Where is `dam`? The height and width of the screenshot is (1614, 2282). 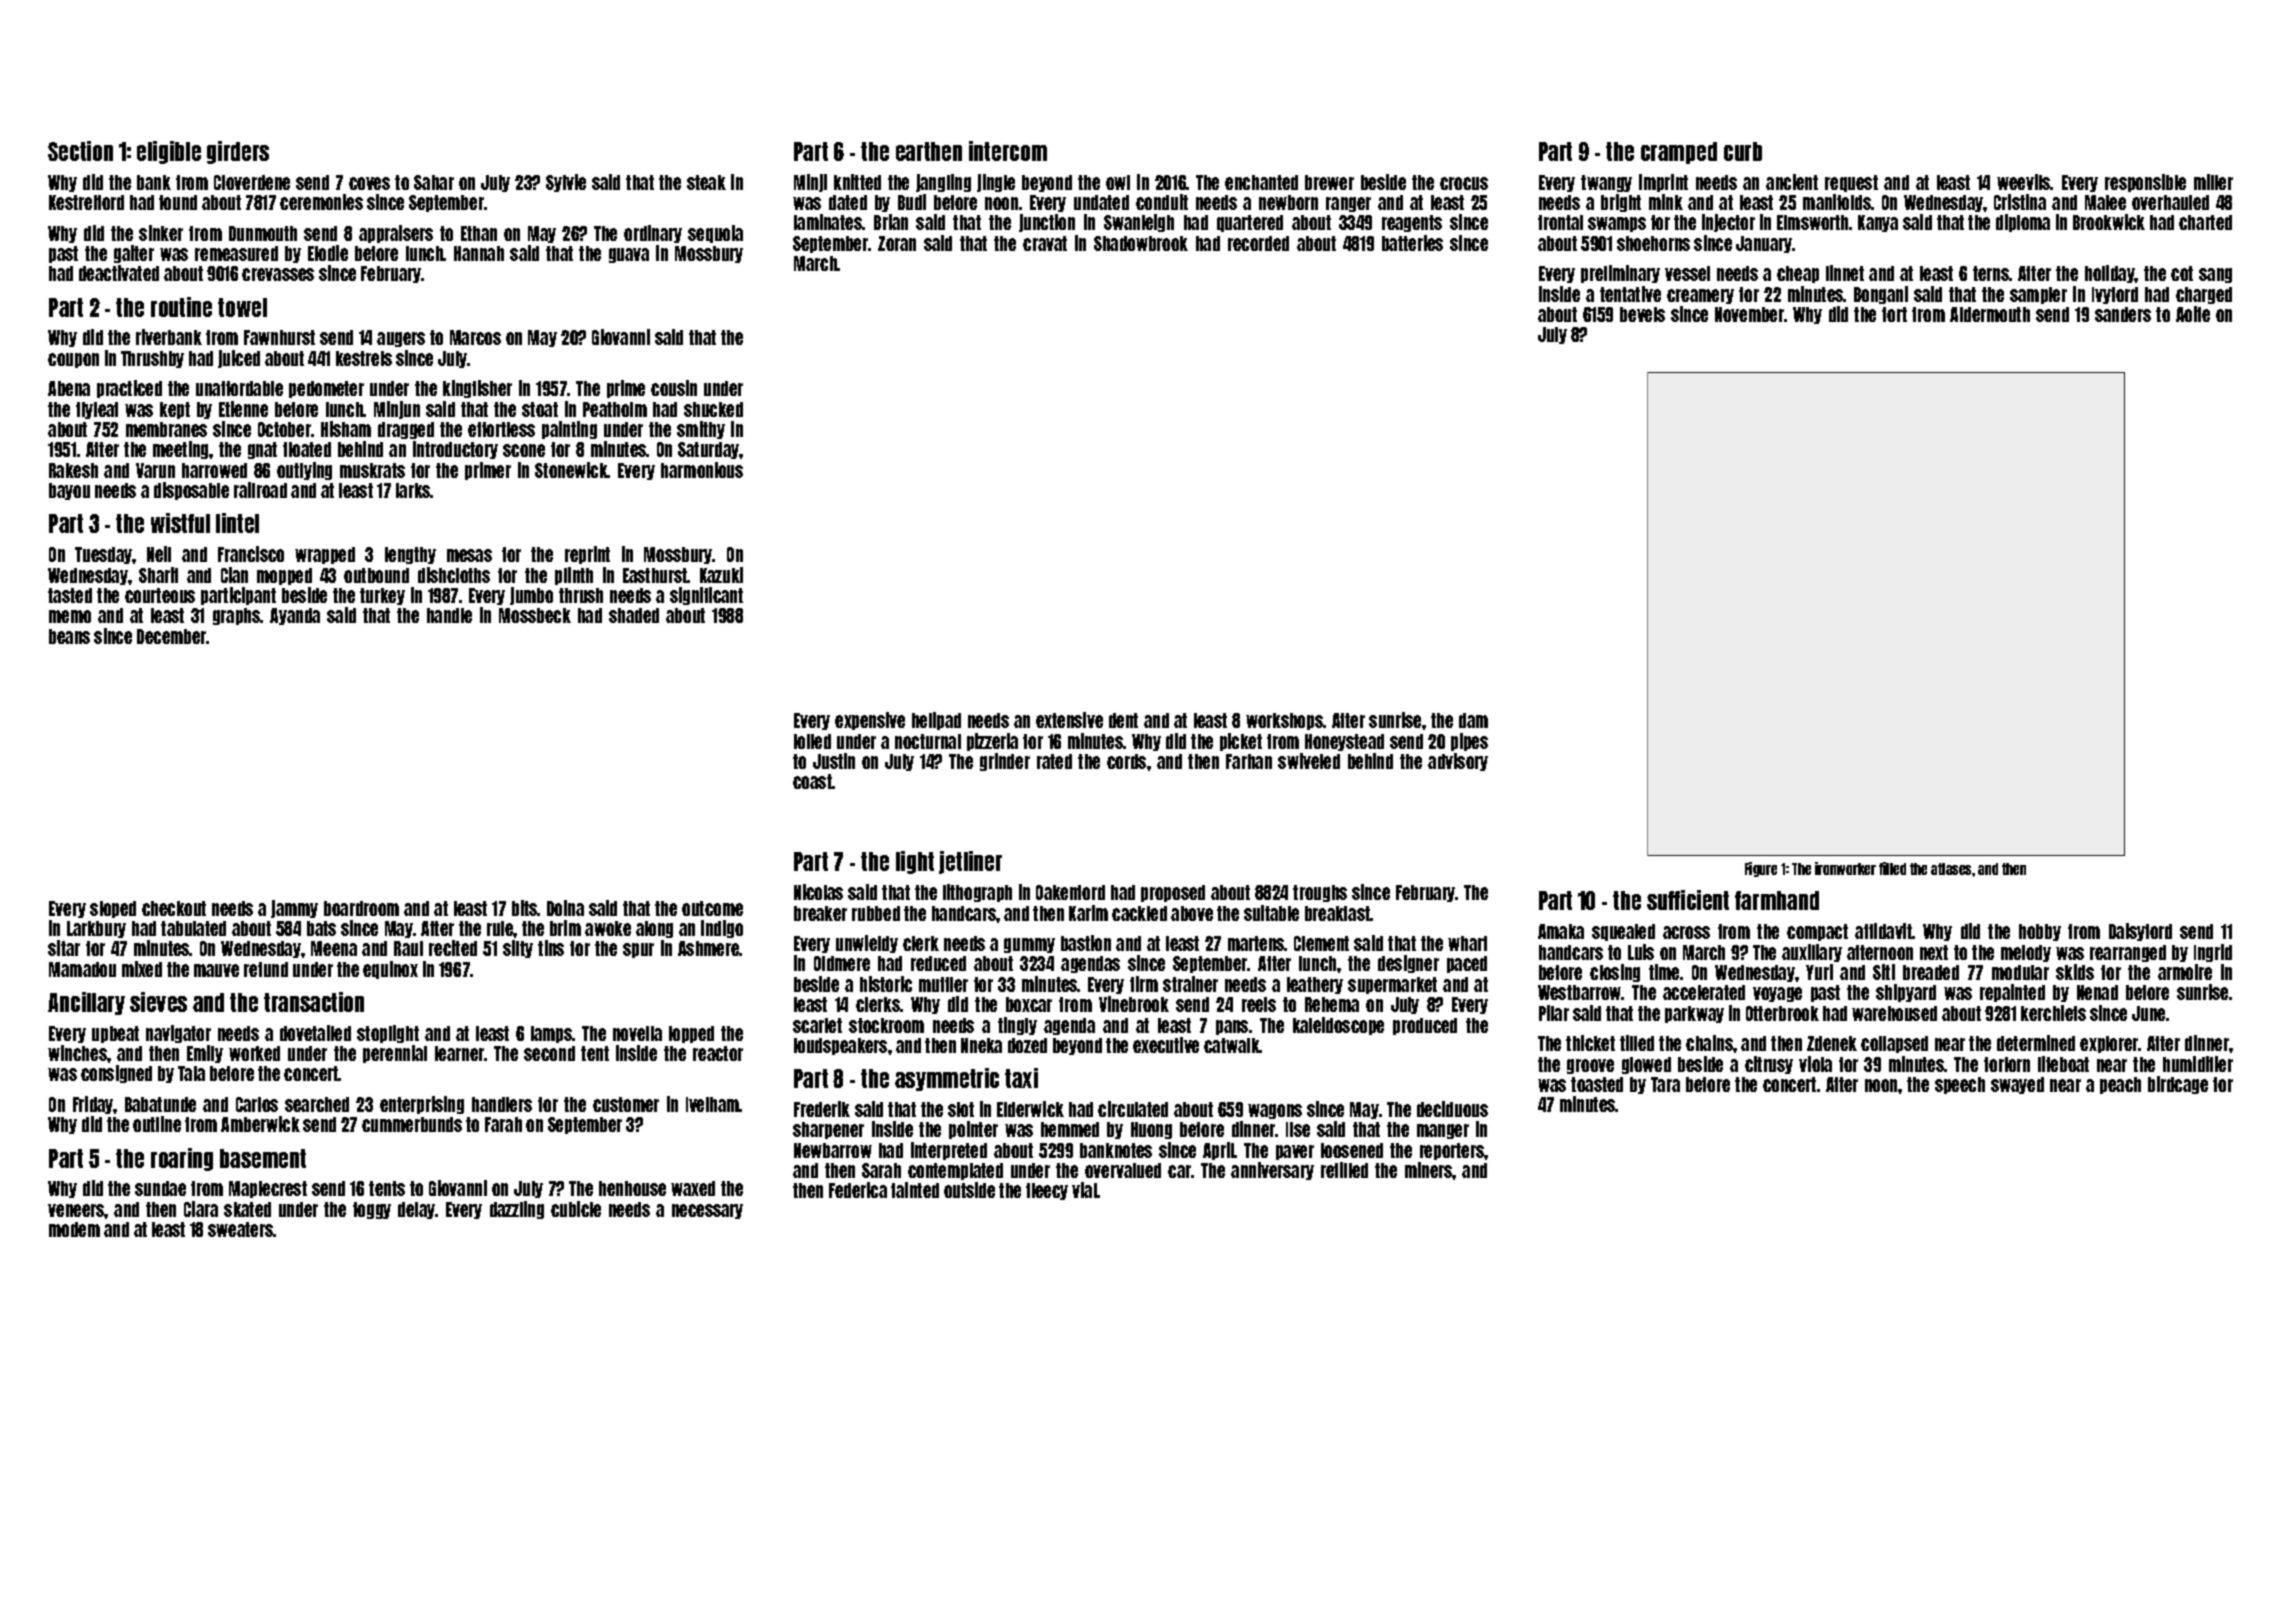
dam is located at coordinates (1473, 720).
